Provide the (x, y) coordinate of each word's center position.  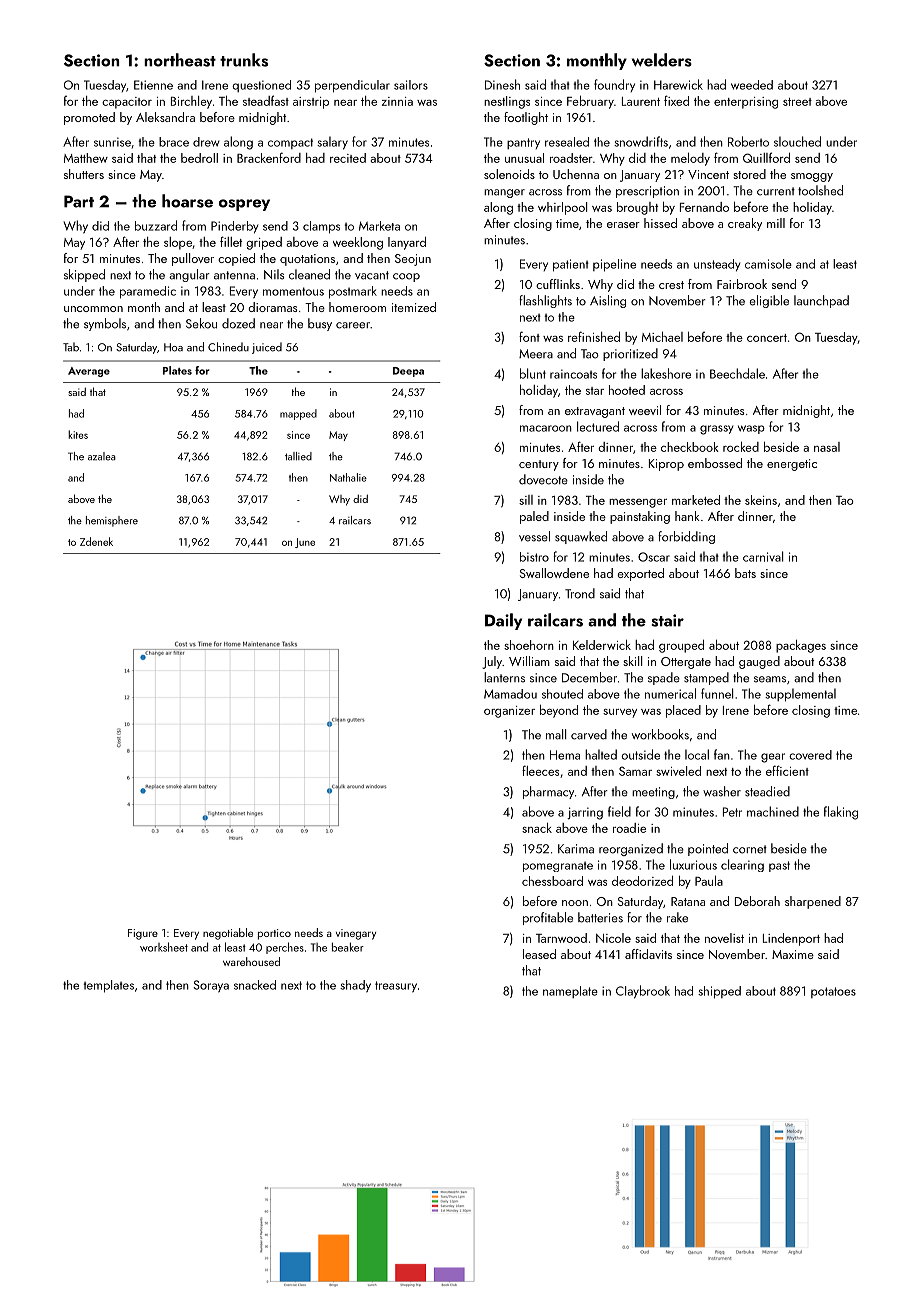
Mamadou (510, 694)
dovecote (543, 479)
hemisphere (112, 521)
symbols (105, 324)
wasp (751, 429)
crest (671, 285)
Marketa (379, 226)
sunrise (112, 142)
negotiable (228, 934)
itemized (414, 307)
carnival (763, 556)
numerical (670, 693)
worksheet (164, 947)
